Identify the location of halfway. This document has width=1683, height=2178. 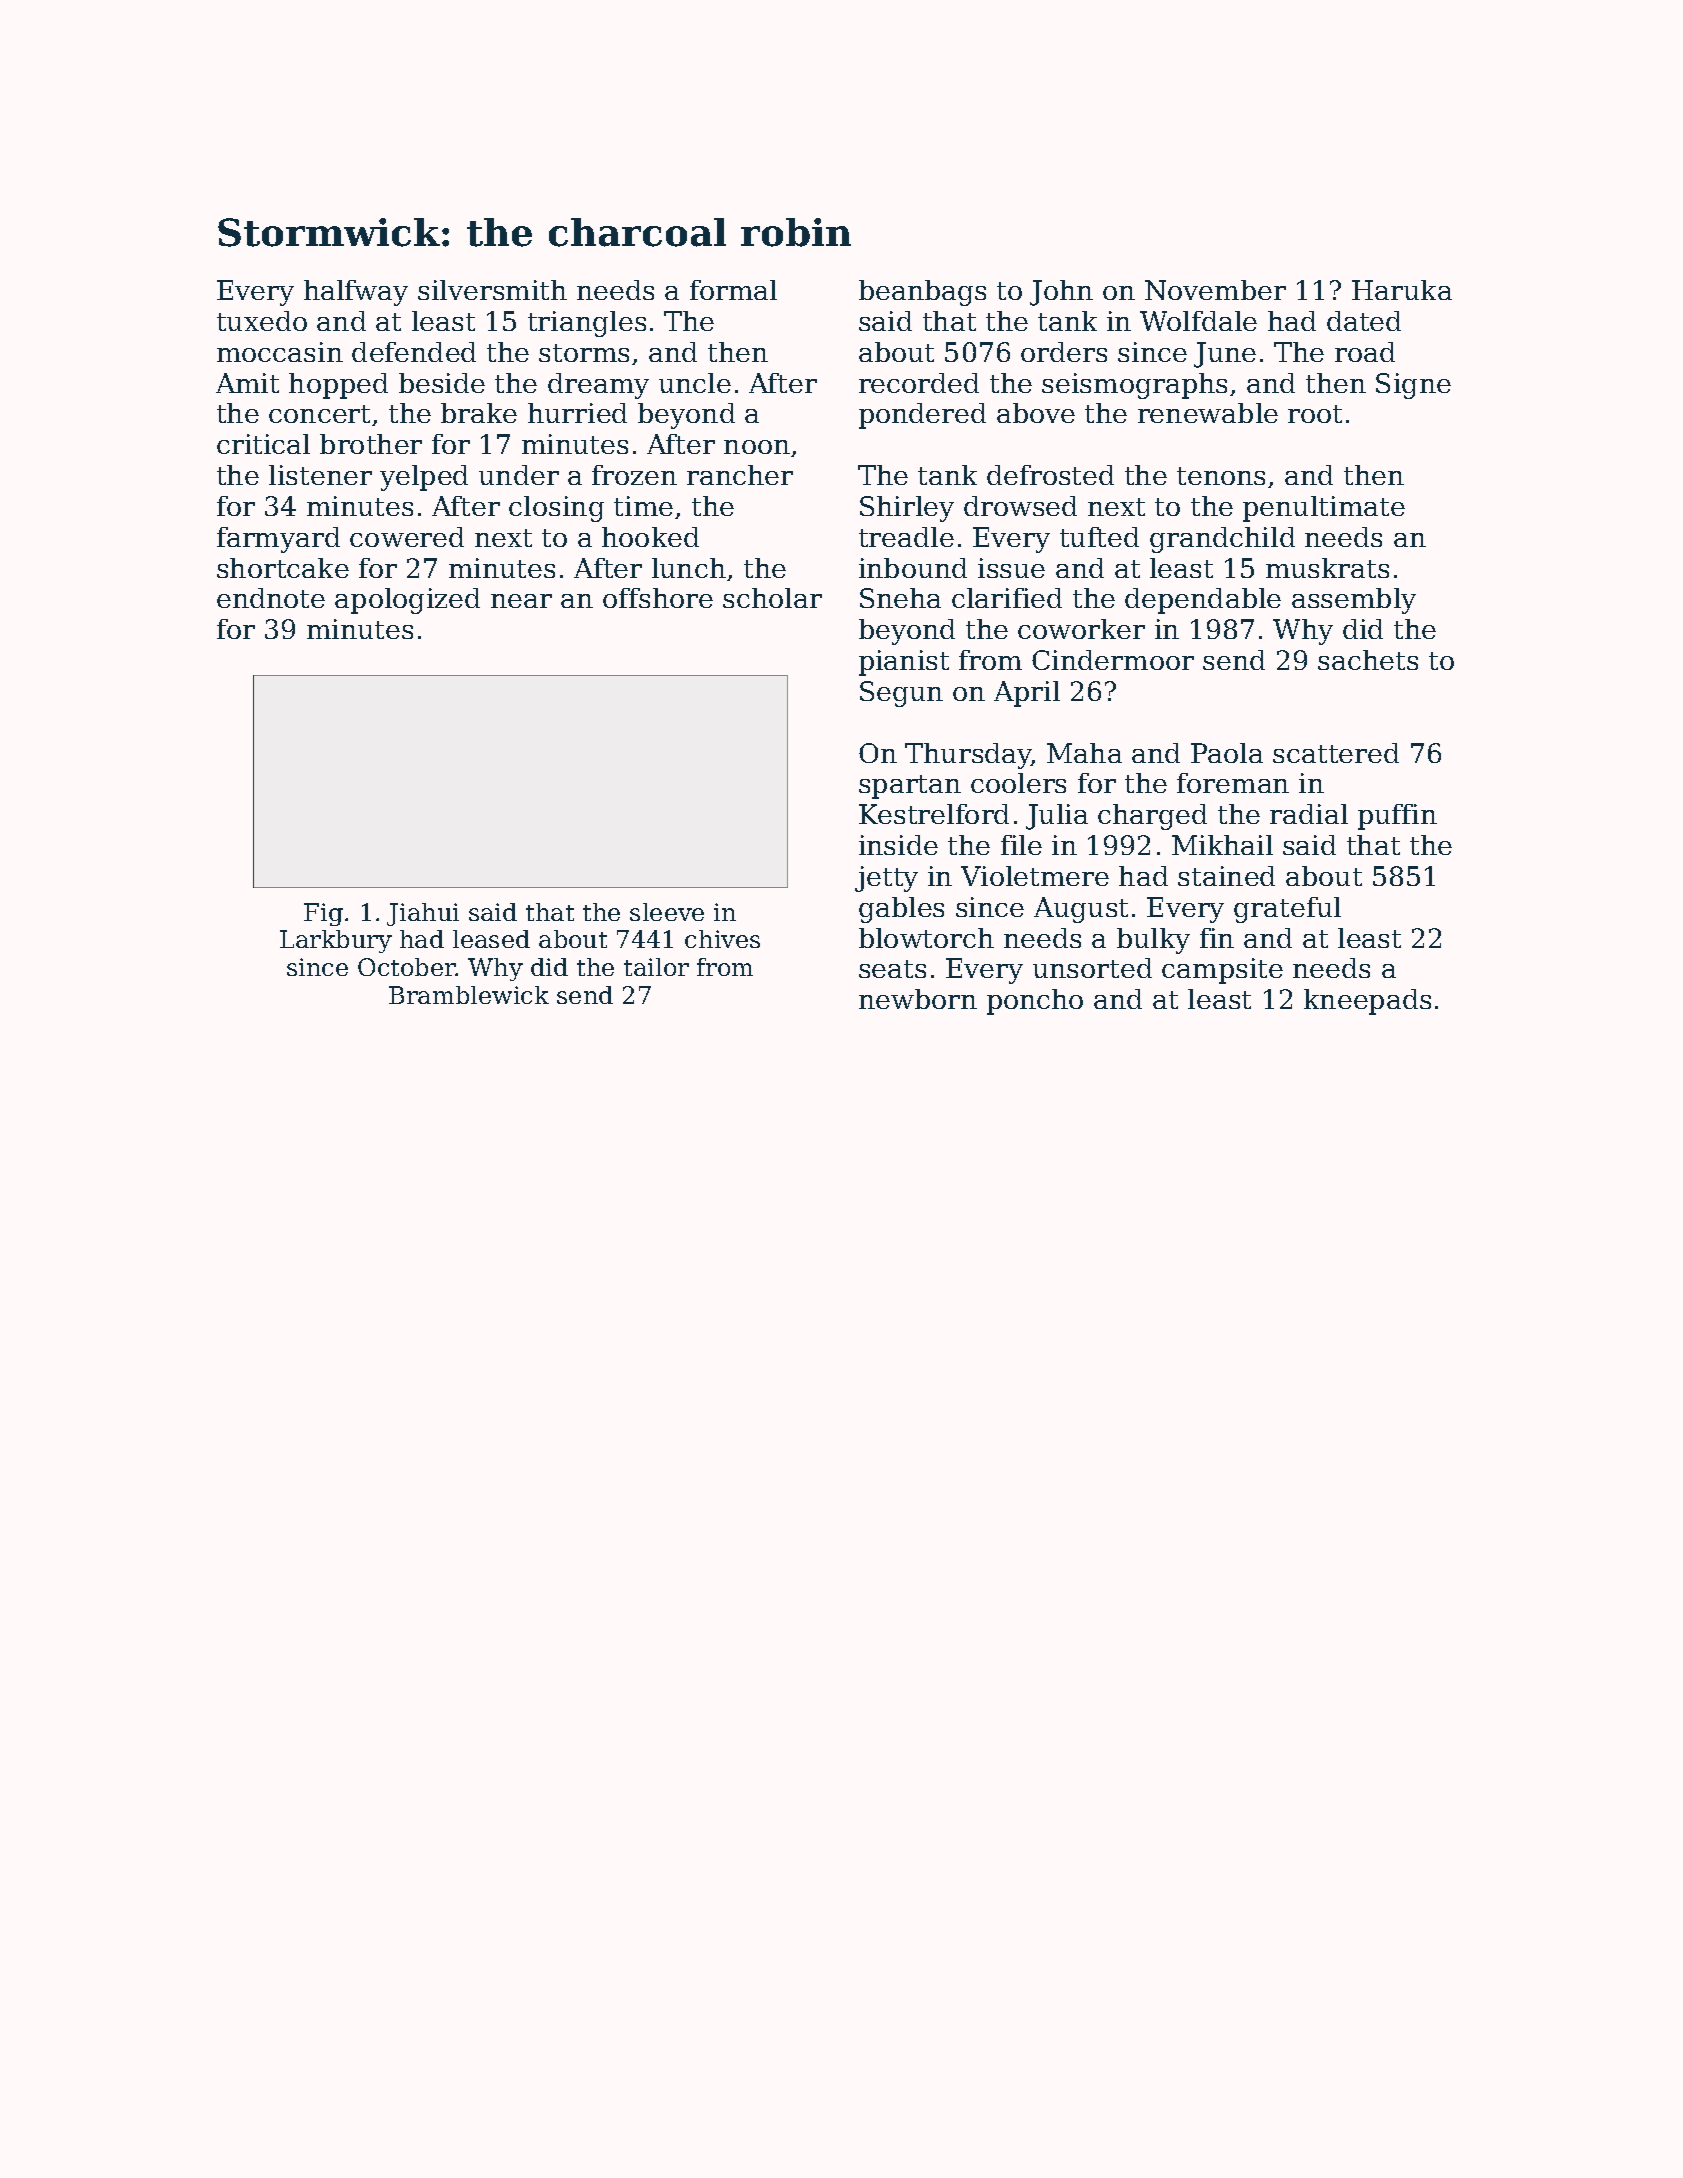
(356, 293).
